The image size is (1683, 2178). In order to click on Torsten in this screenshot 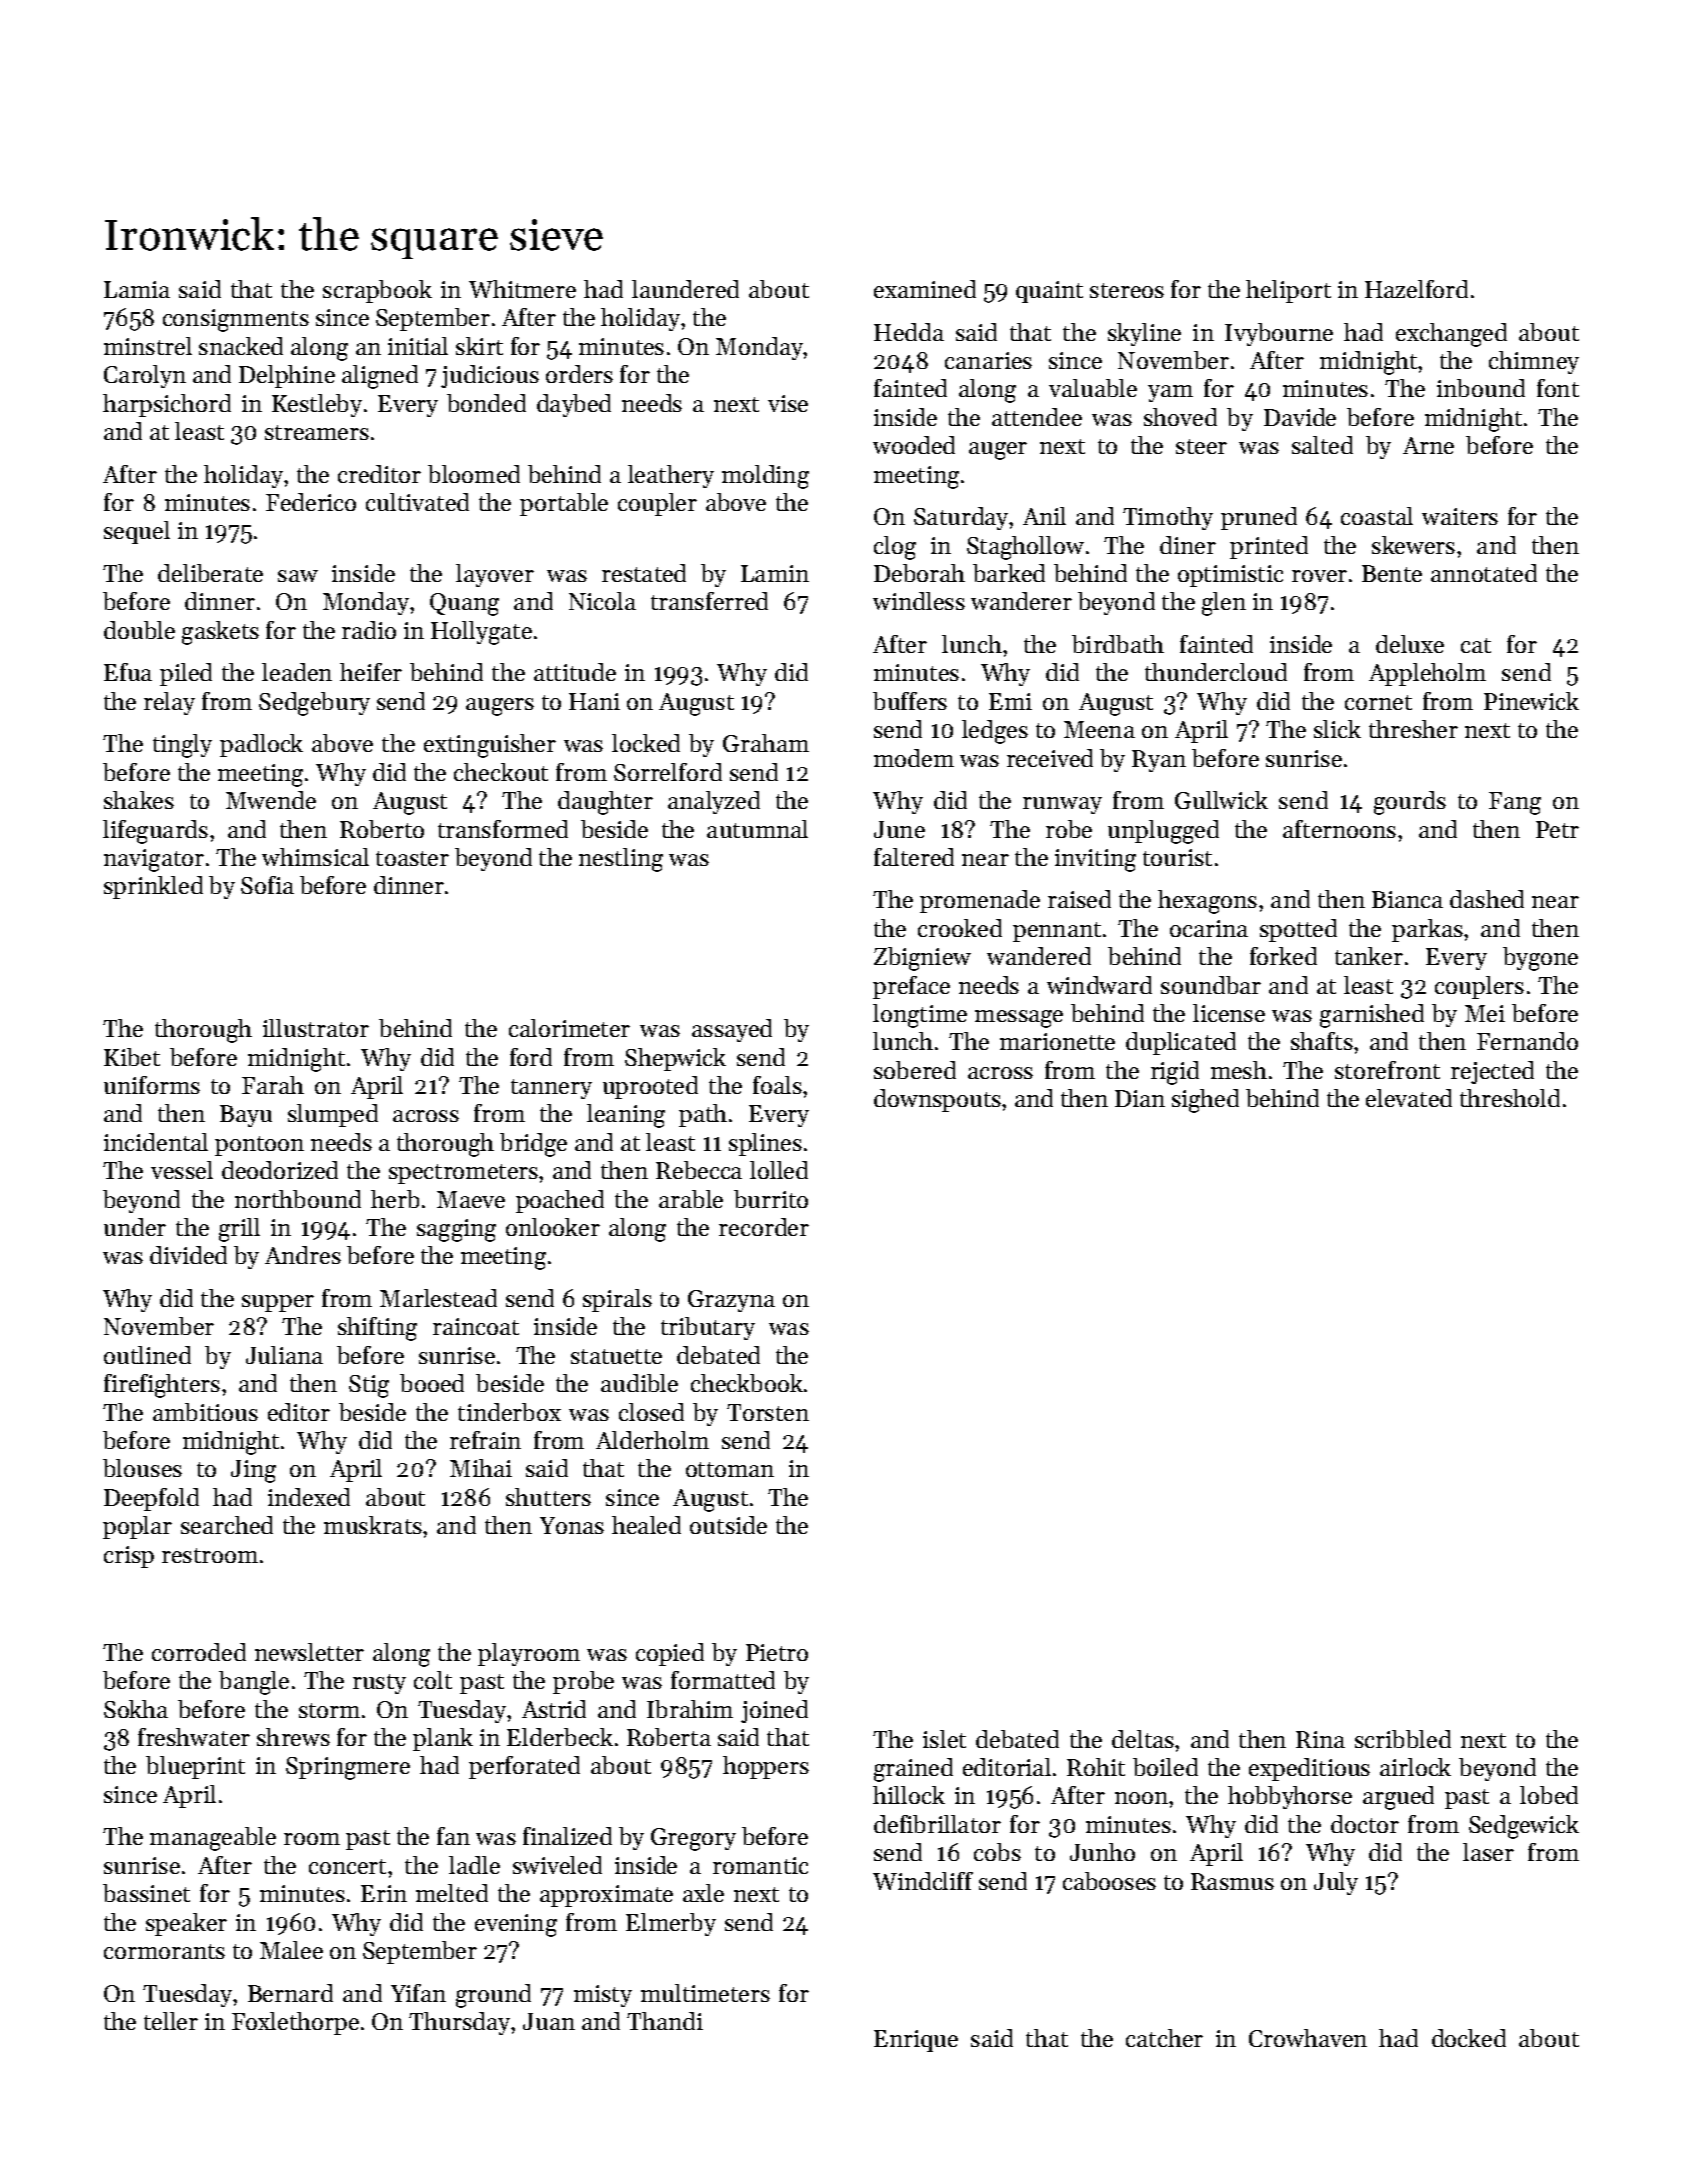, I will do `click(768, 1412)`.
